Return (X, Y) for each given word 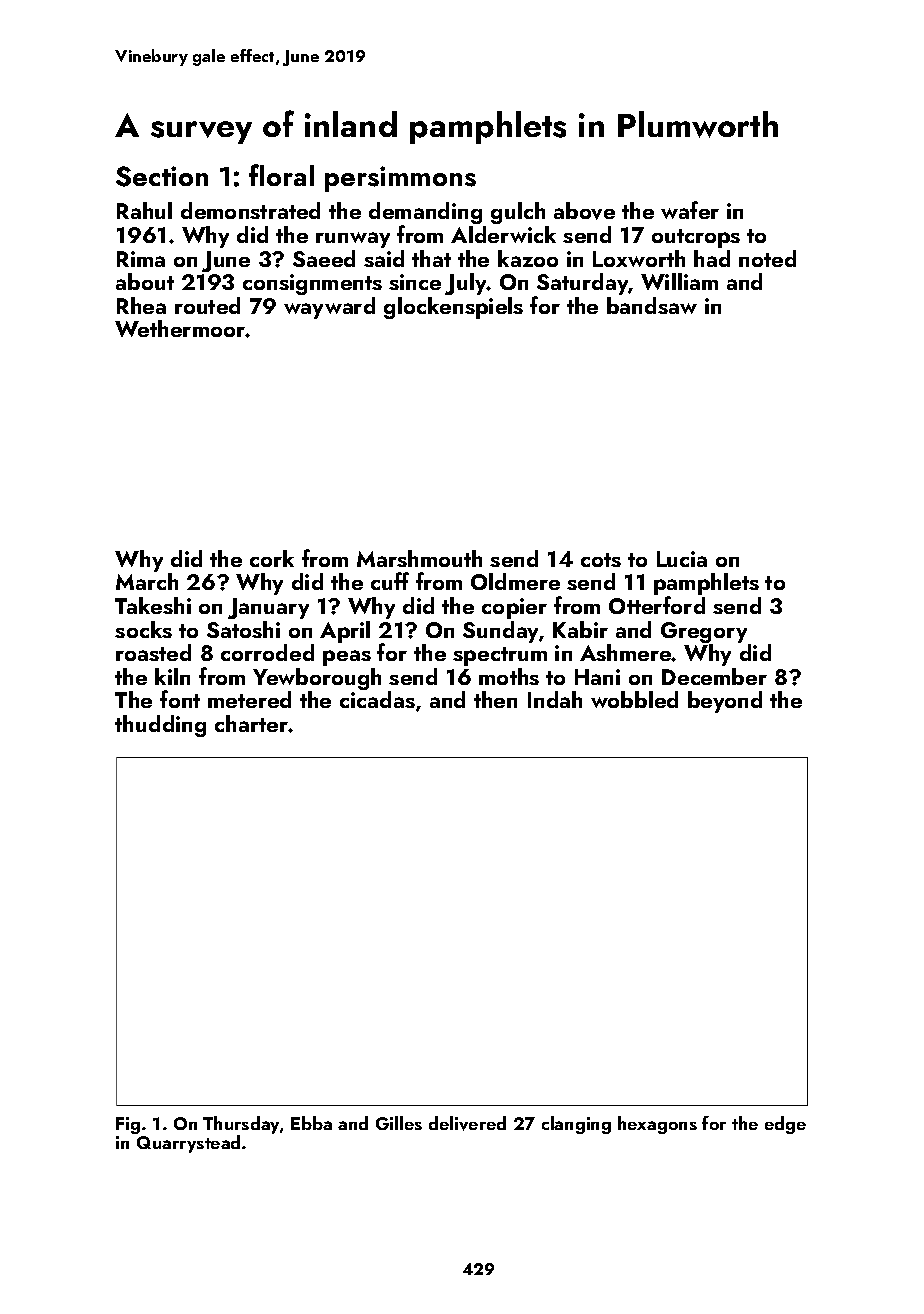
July (466, 284)
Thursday (241, 1125)
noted (767, 258)
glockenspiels (453, 308)
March (147, 581)
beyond (725, 702)
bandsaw (652, 305)
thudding (160, 726)
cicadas (377, 699)
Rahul (144, 210)
